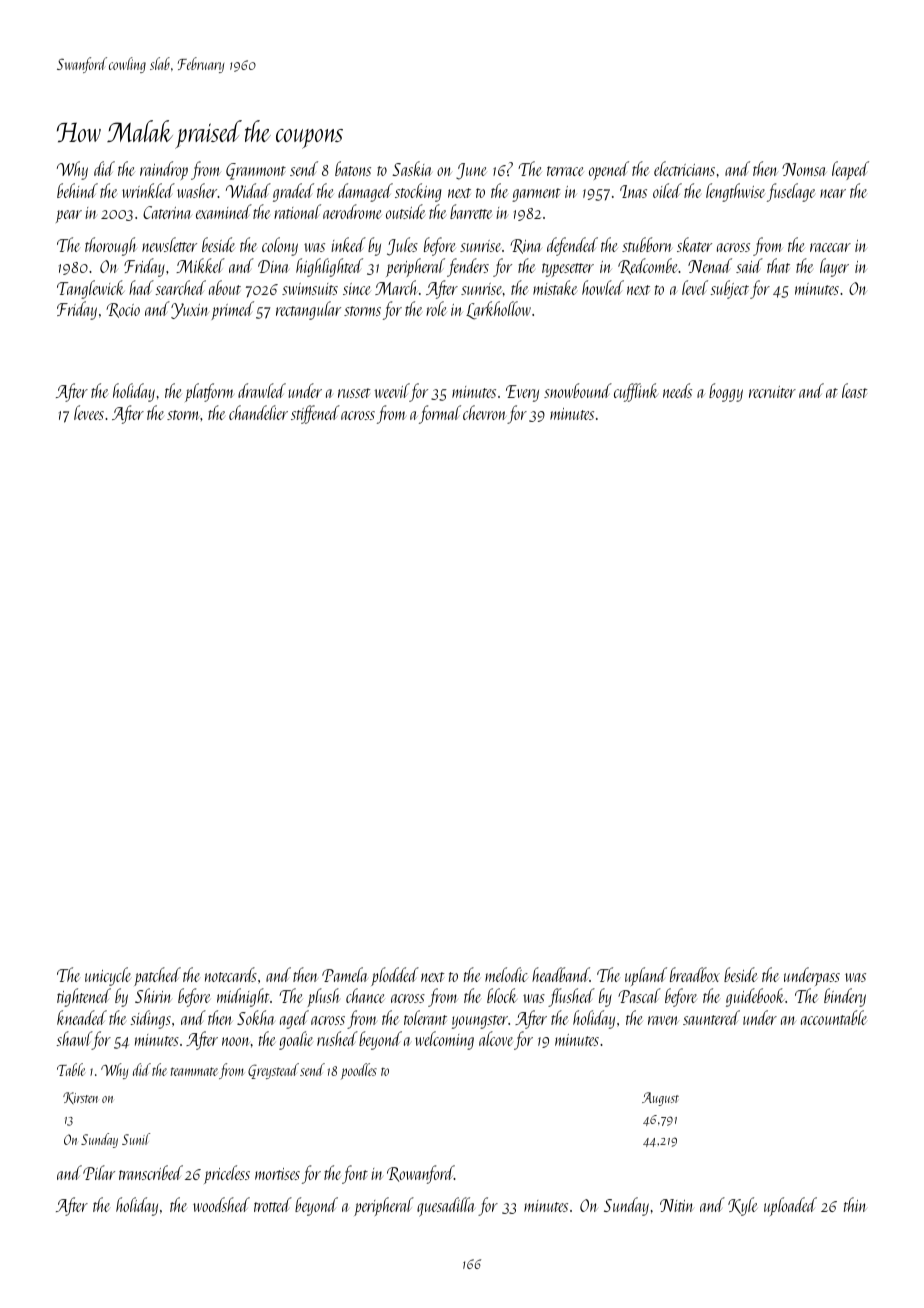 The height and width of the screenshot is (1308, 924). I want to click on Saskia, so click(412, 168).
